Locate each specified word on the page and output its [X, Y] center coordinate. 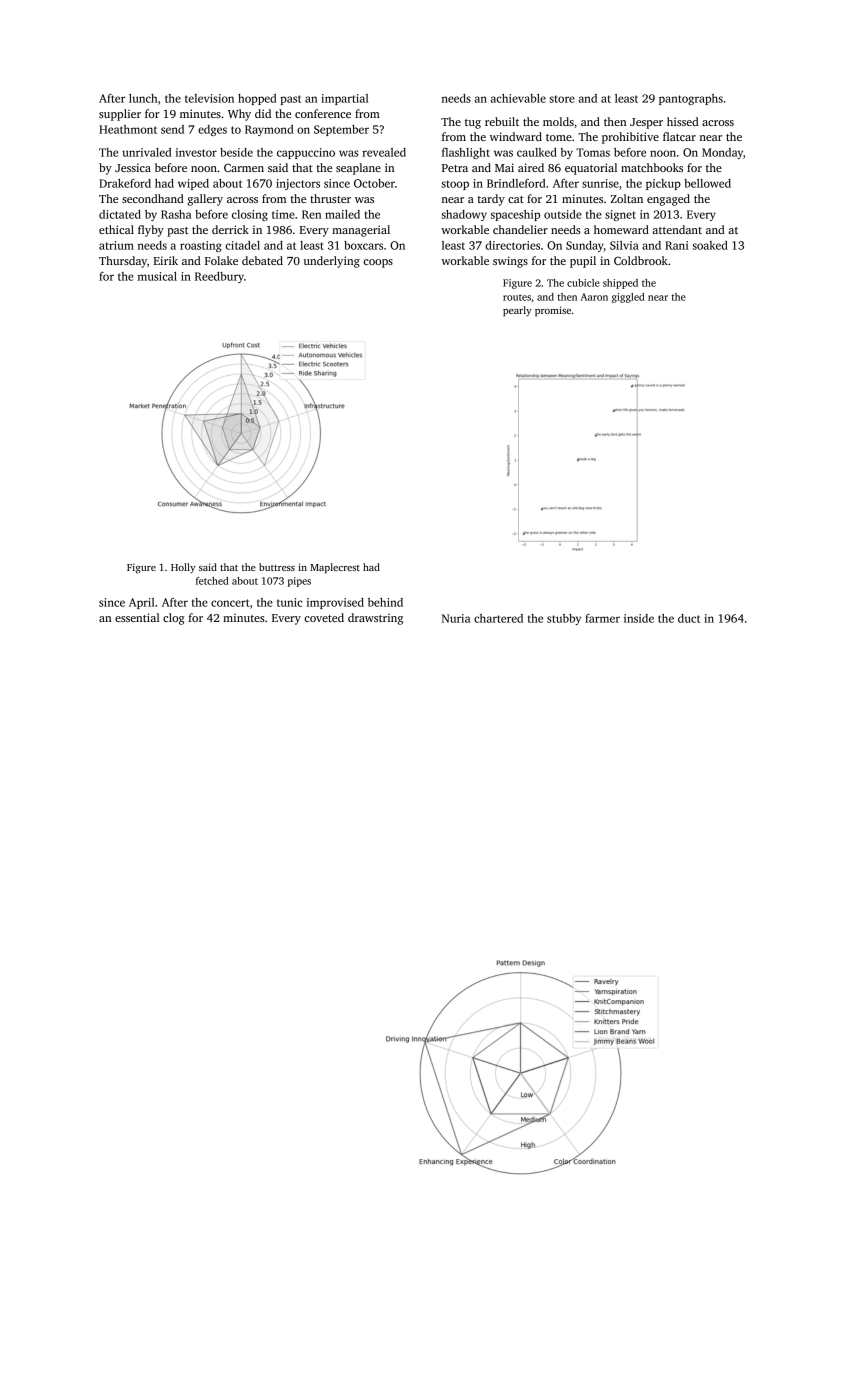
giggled [628, 298]
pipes [299, 582]
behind [385, 602]
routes [517, 297]
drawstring [375, 619]
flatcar [679, 136]
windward [516, 136]
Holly [183, 568]
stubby [564, 619]
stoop [455, 185]
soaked [710, 245]
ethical [116, 229]
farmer [602, 618]
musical [157, 276]
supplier [120, 115]
